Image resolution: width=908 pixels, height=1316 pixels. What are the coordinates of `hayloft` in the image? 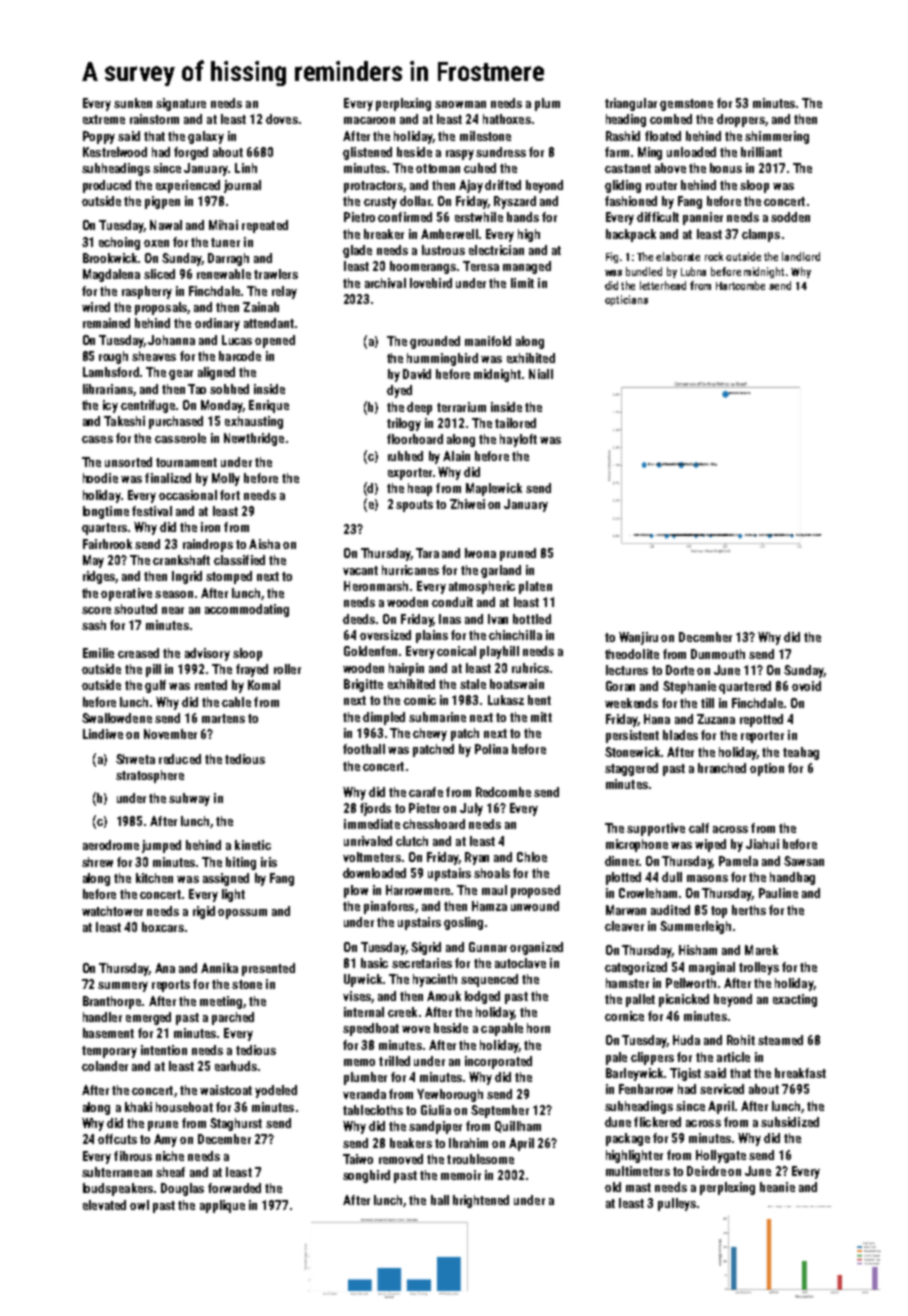 It's located at (518, 440).
